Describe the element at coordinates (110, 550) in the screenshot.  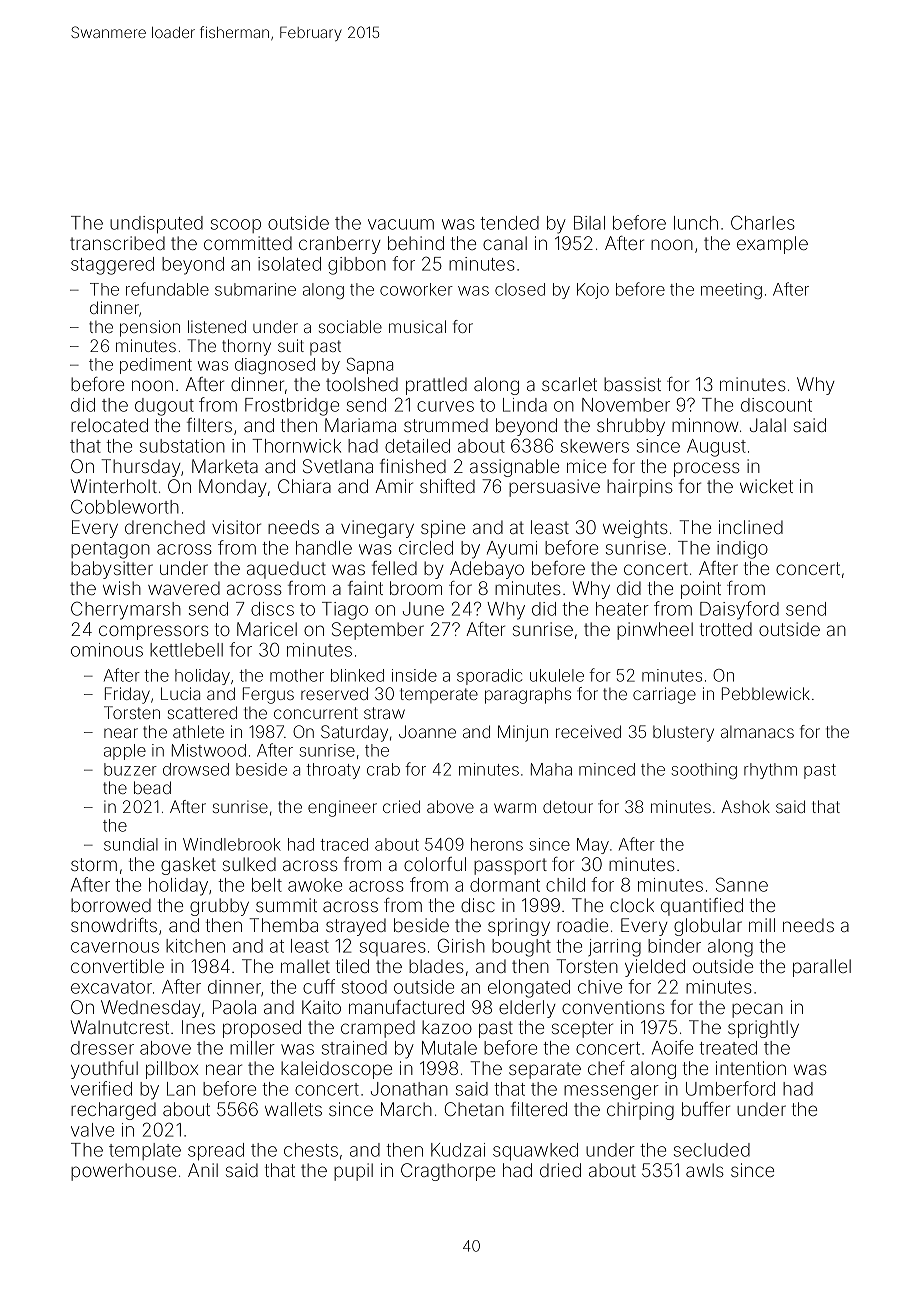
I see `pentagon` at that location.
